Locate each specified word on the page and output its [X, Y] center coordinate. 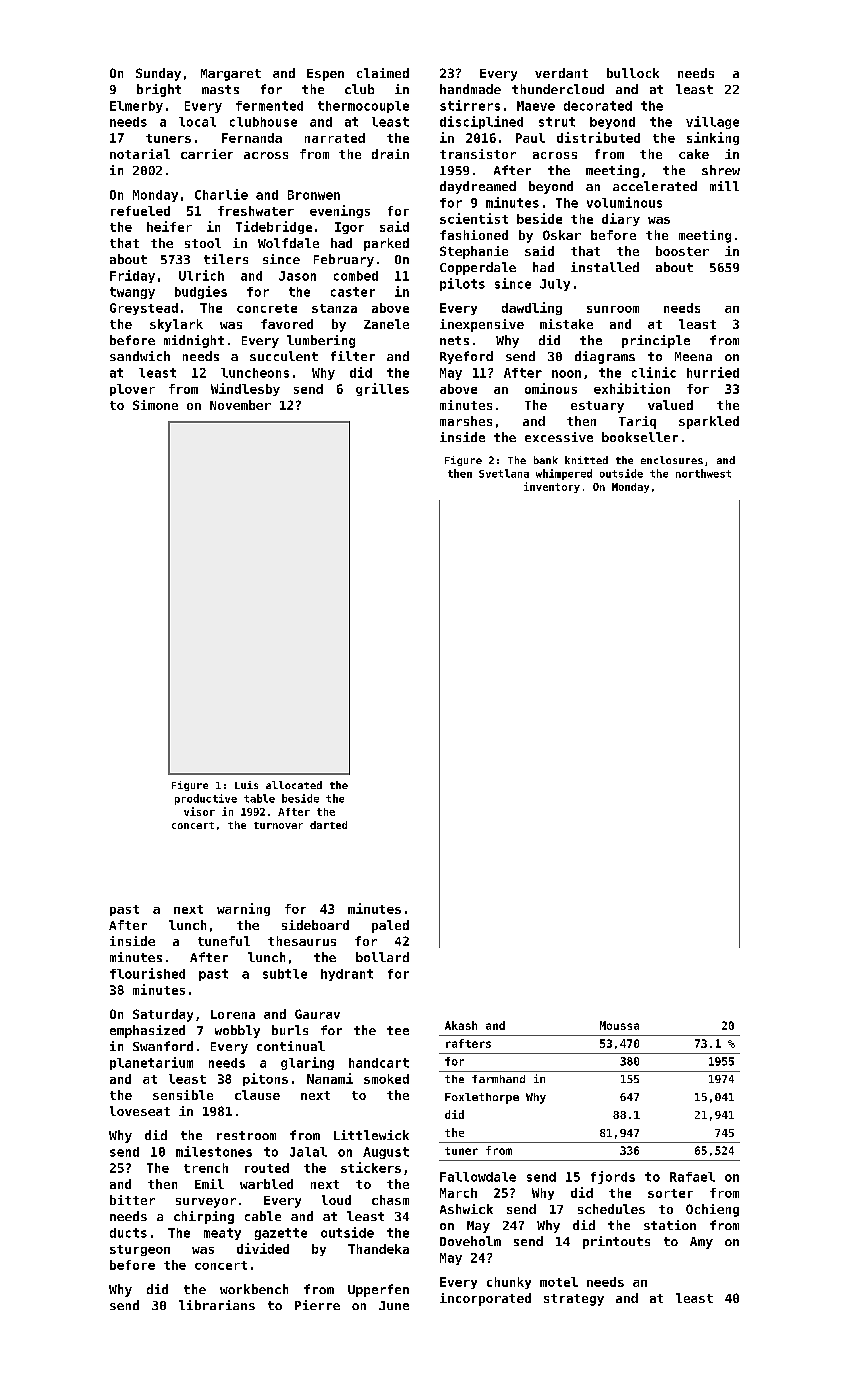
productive [206, 799]
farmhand [498, 1079]
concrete [267, 308]
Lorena [233, 1014]
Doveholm [470, 1241]
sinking [713, 138]
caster [353, 292]
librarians [217, 1305]
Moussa [619, 1025]
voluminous [624, 202]
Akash [461, 1025]
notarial [140, 154]
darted [328, 825]
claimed [383, 73]
